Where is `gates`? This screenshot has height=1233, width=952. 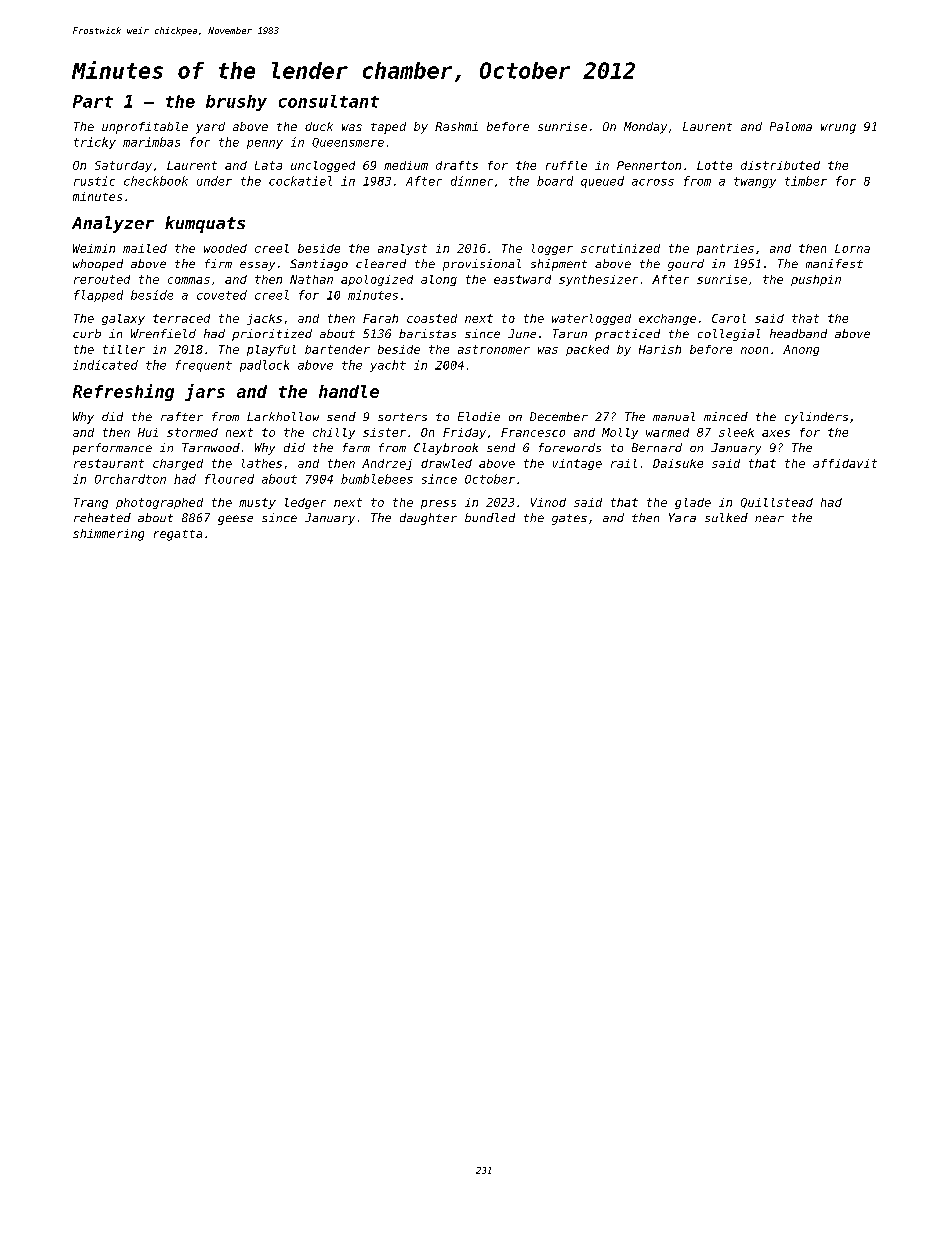
gates is located at coordinates (569, 519).
